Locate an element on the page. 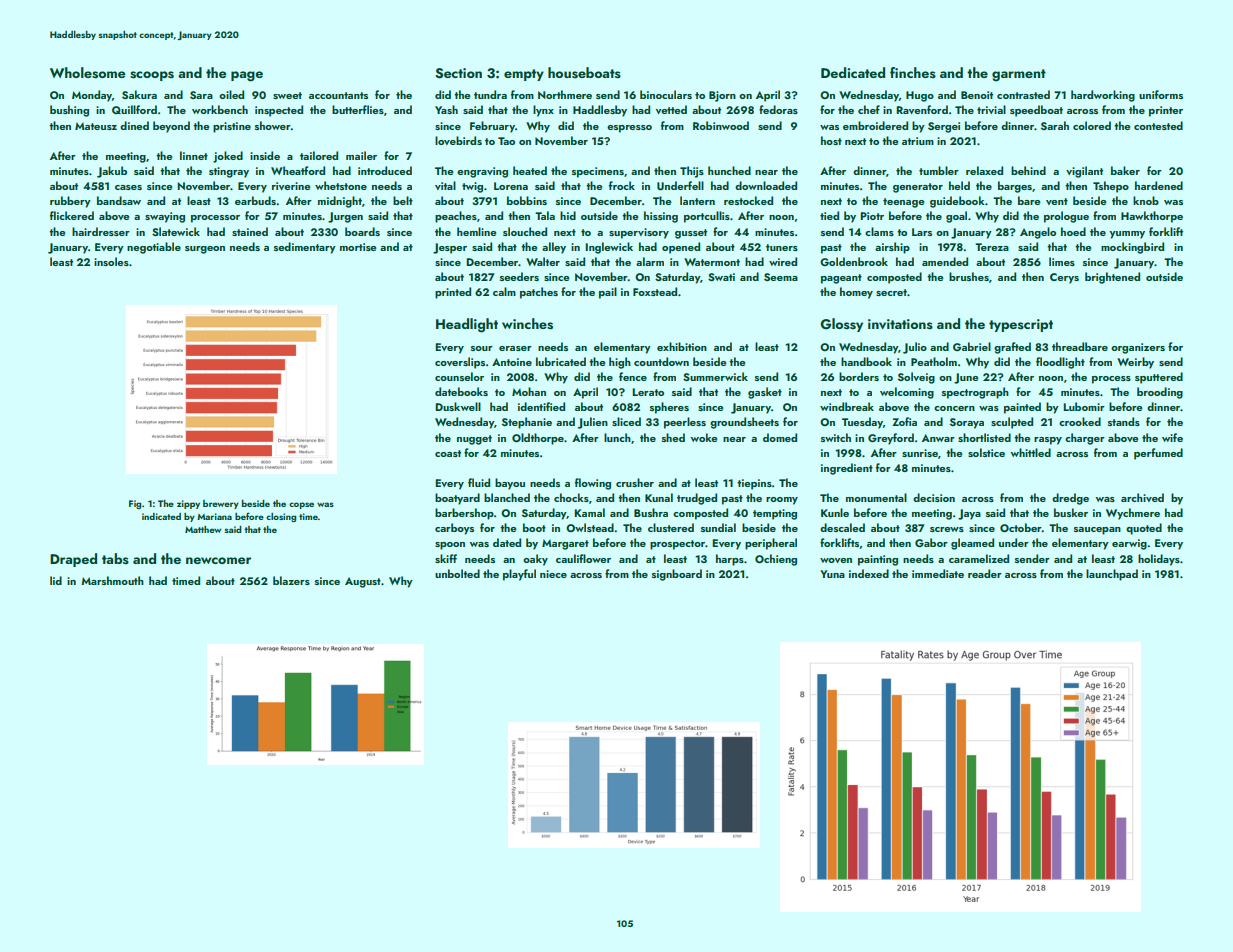  espresso is located at coordinates (629, 129).
